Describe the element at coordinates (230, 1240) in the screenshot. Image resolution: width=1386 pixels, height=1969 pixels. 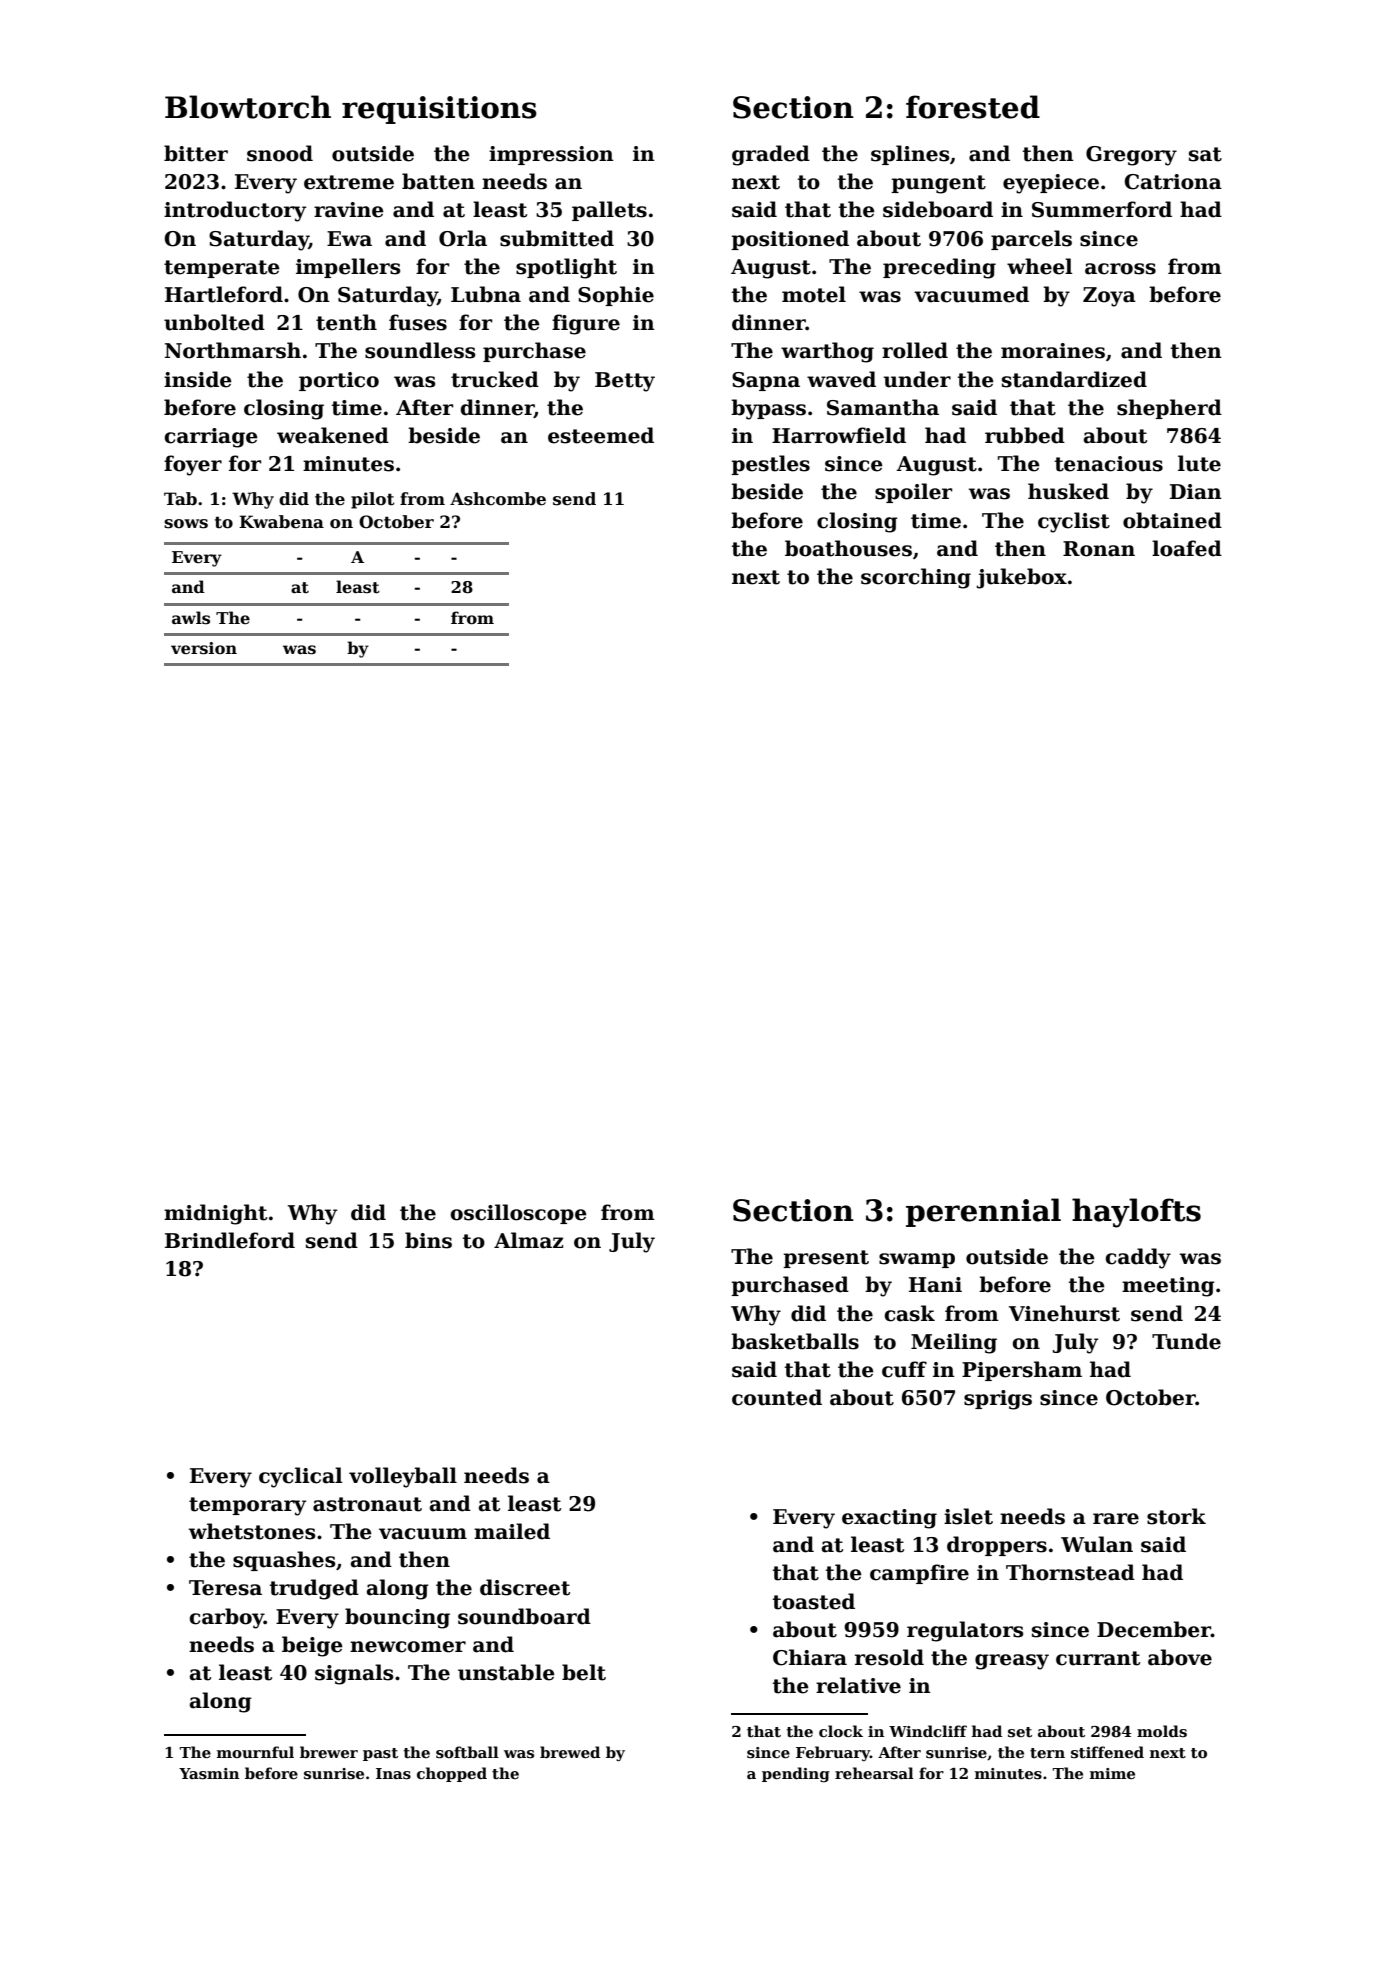
I see `Brindleford` at that location.
